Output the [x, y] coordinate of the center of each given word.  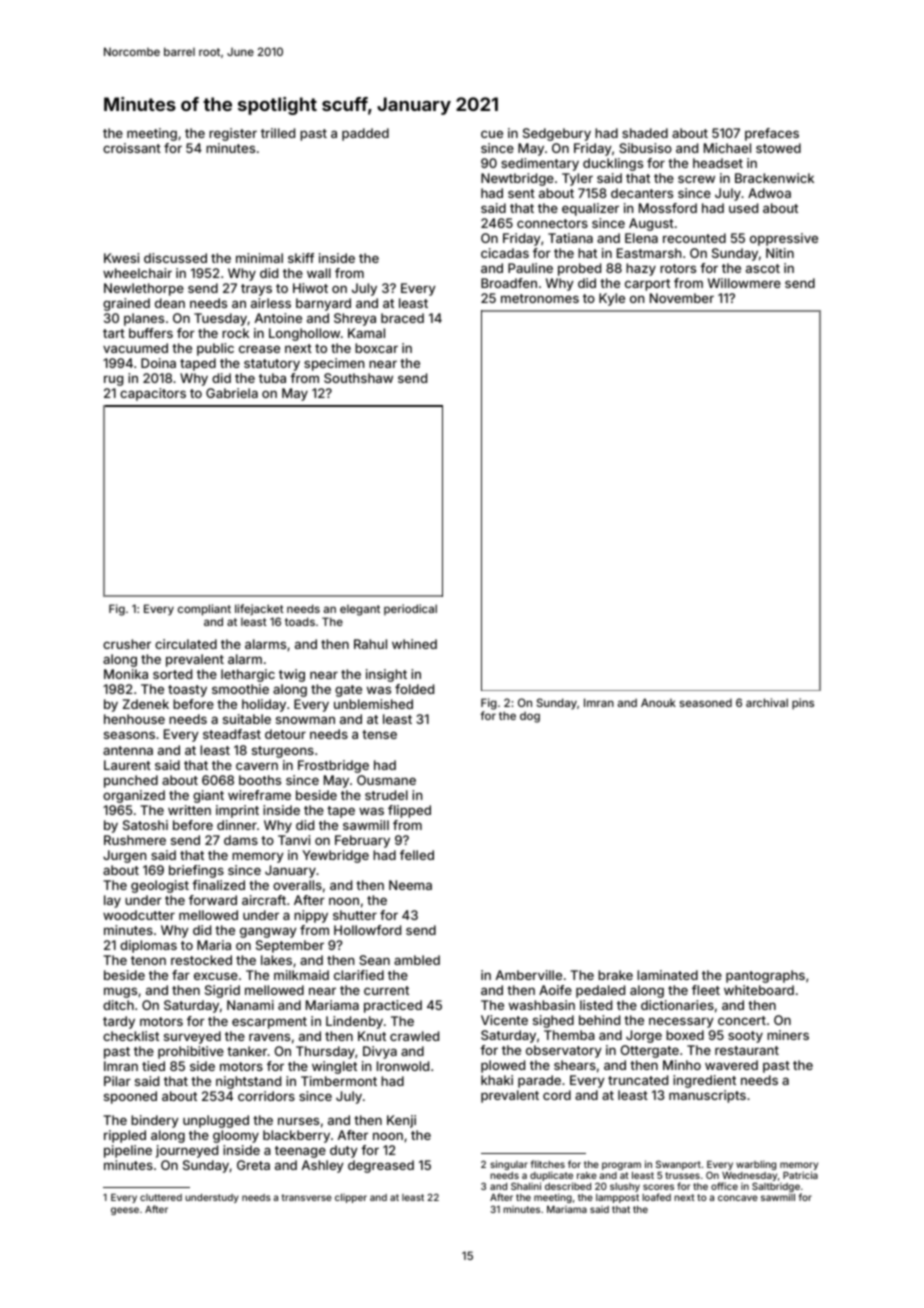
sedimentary [540, 164]
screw [696, 179]
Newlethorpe [144, 289]
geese [125, 1211]
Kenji [401, 1121]
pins [803, 704]
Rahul [370, 644]
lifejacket [259, 609]
